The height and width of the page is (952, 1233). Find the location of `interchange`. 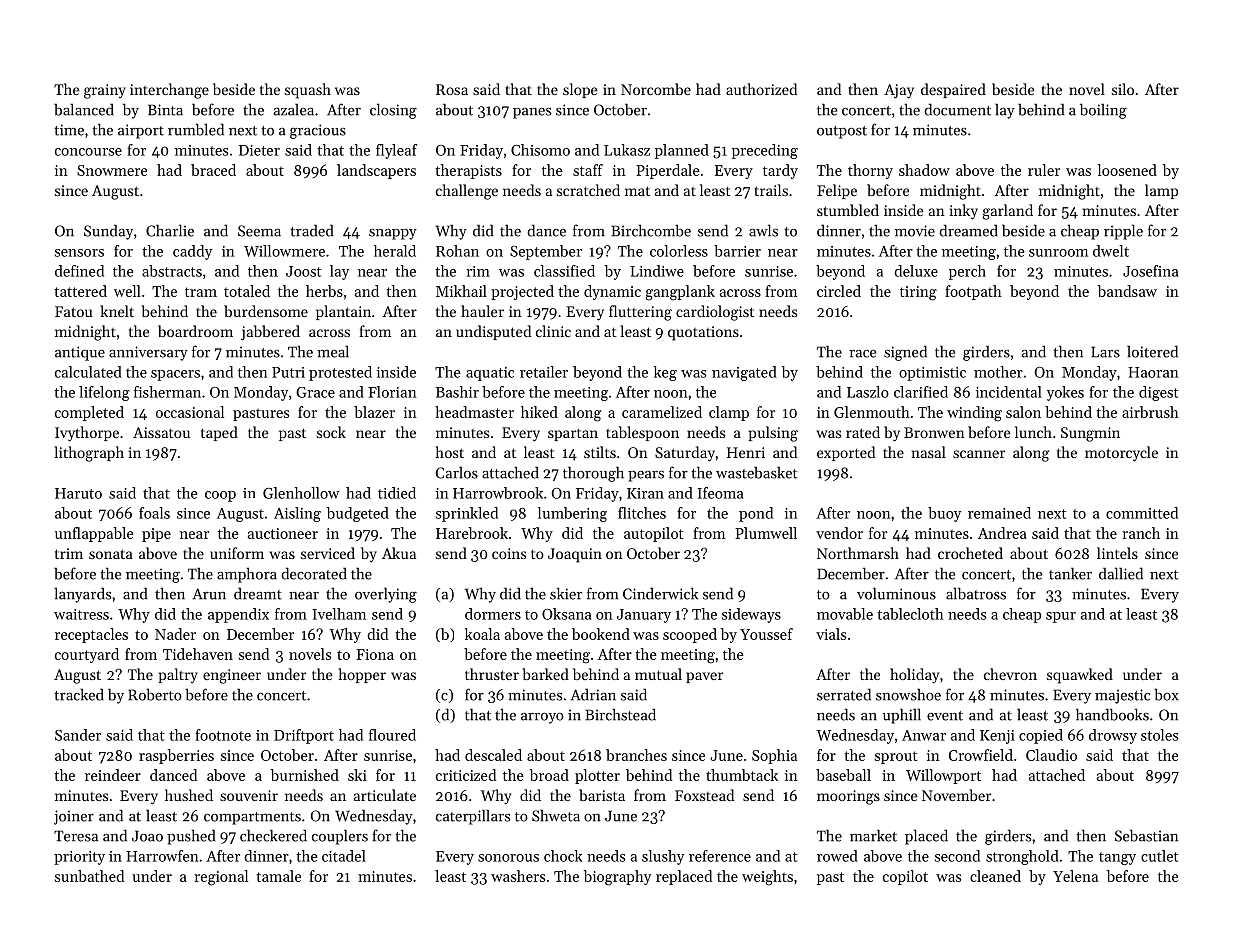

interchange is located at coordinates (169, 91).
